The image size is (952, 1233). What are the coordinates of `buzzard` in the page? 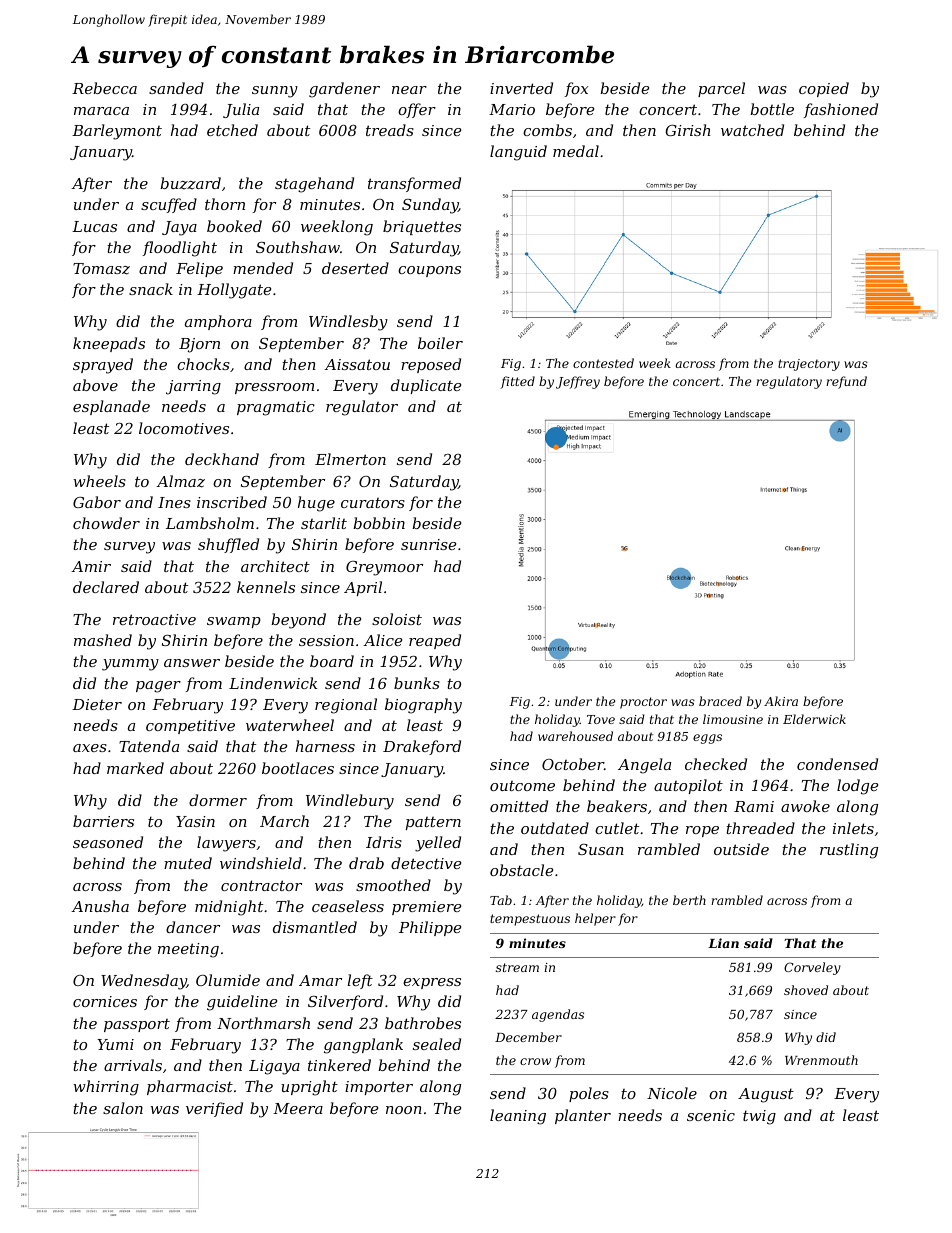 It's located at (190, 183).
